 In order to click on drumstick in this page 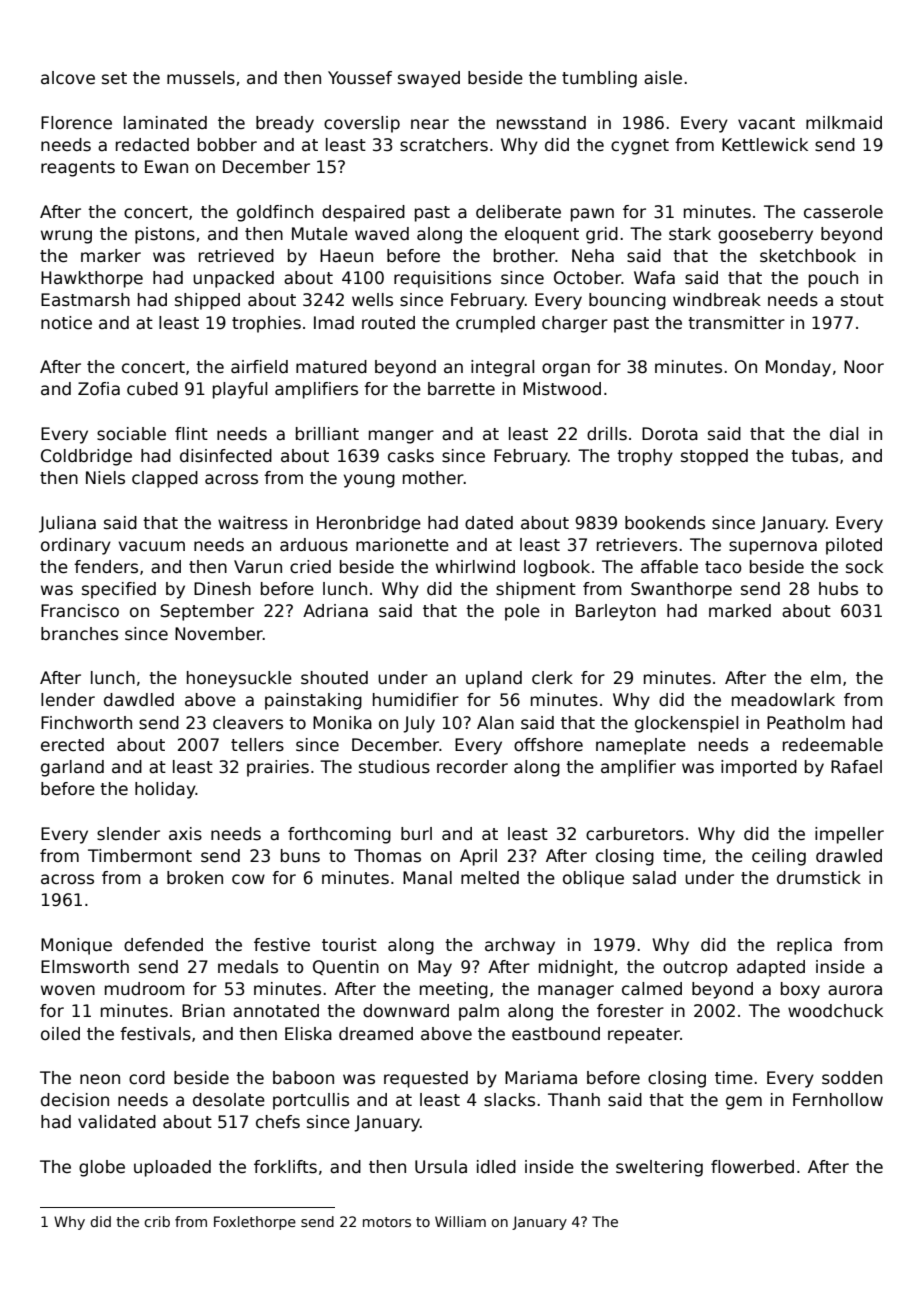, I will do `click(819, 878)`.
